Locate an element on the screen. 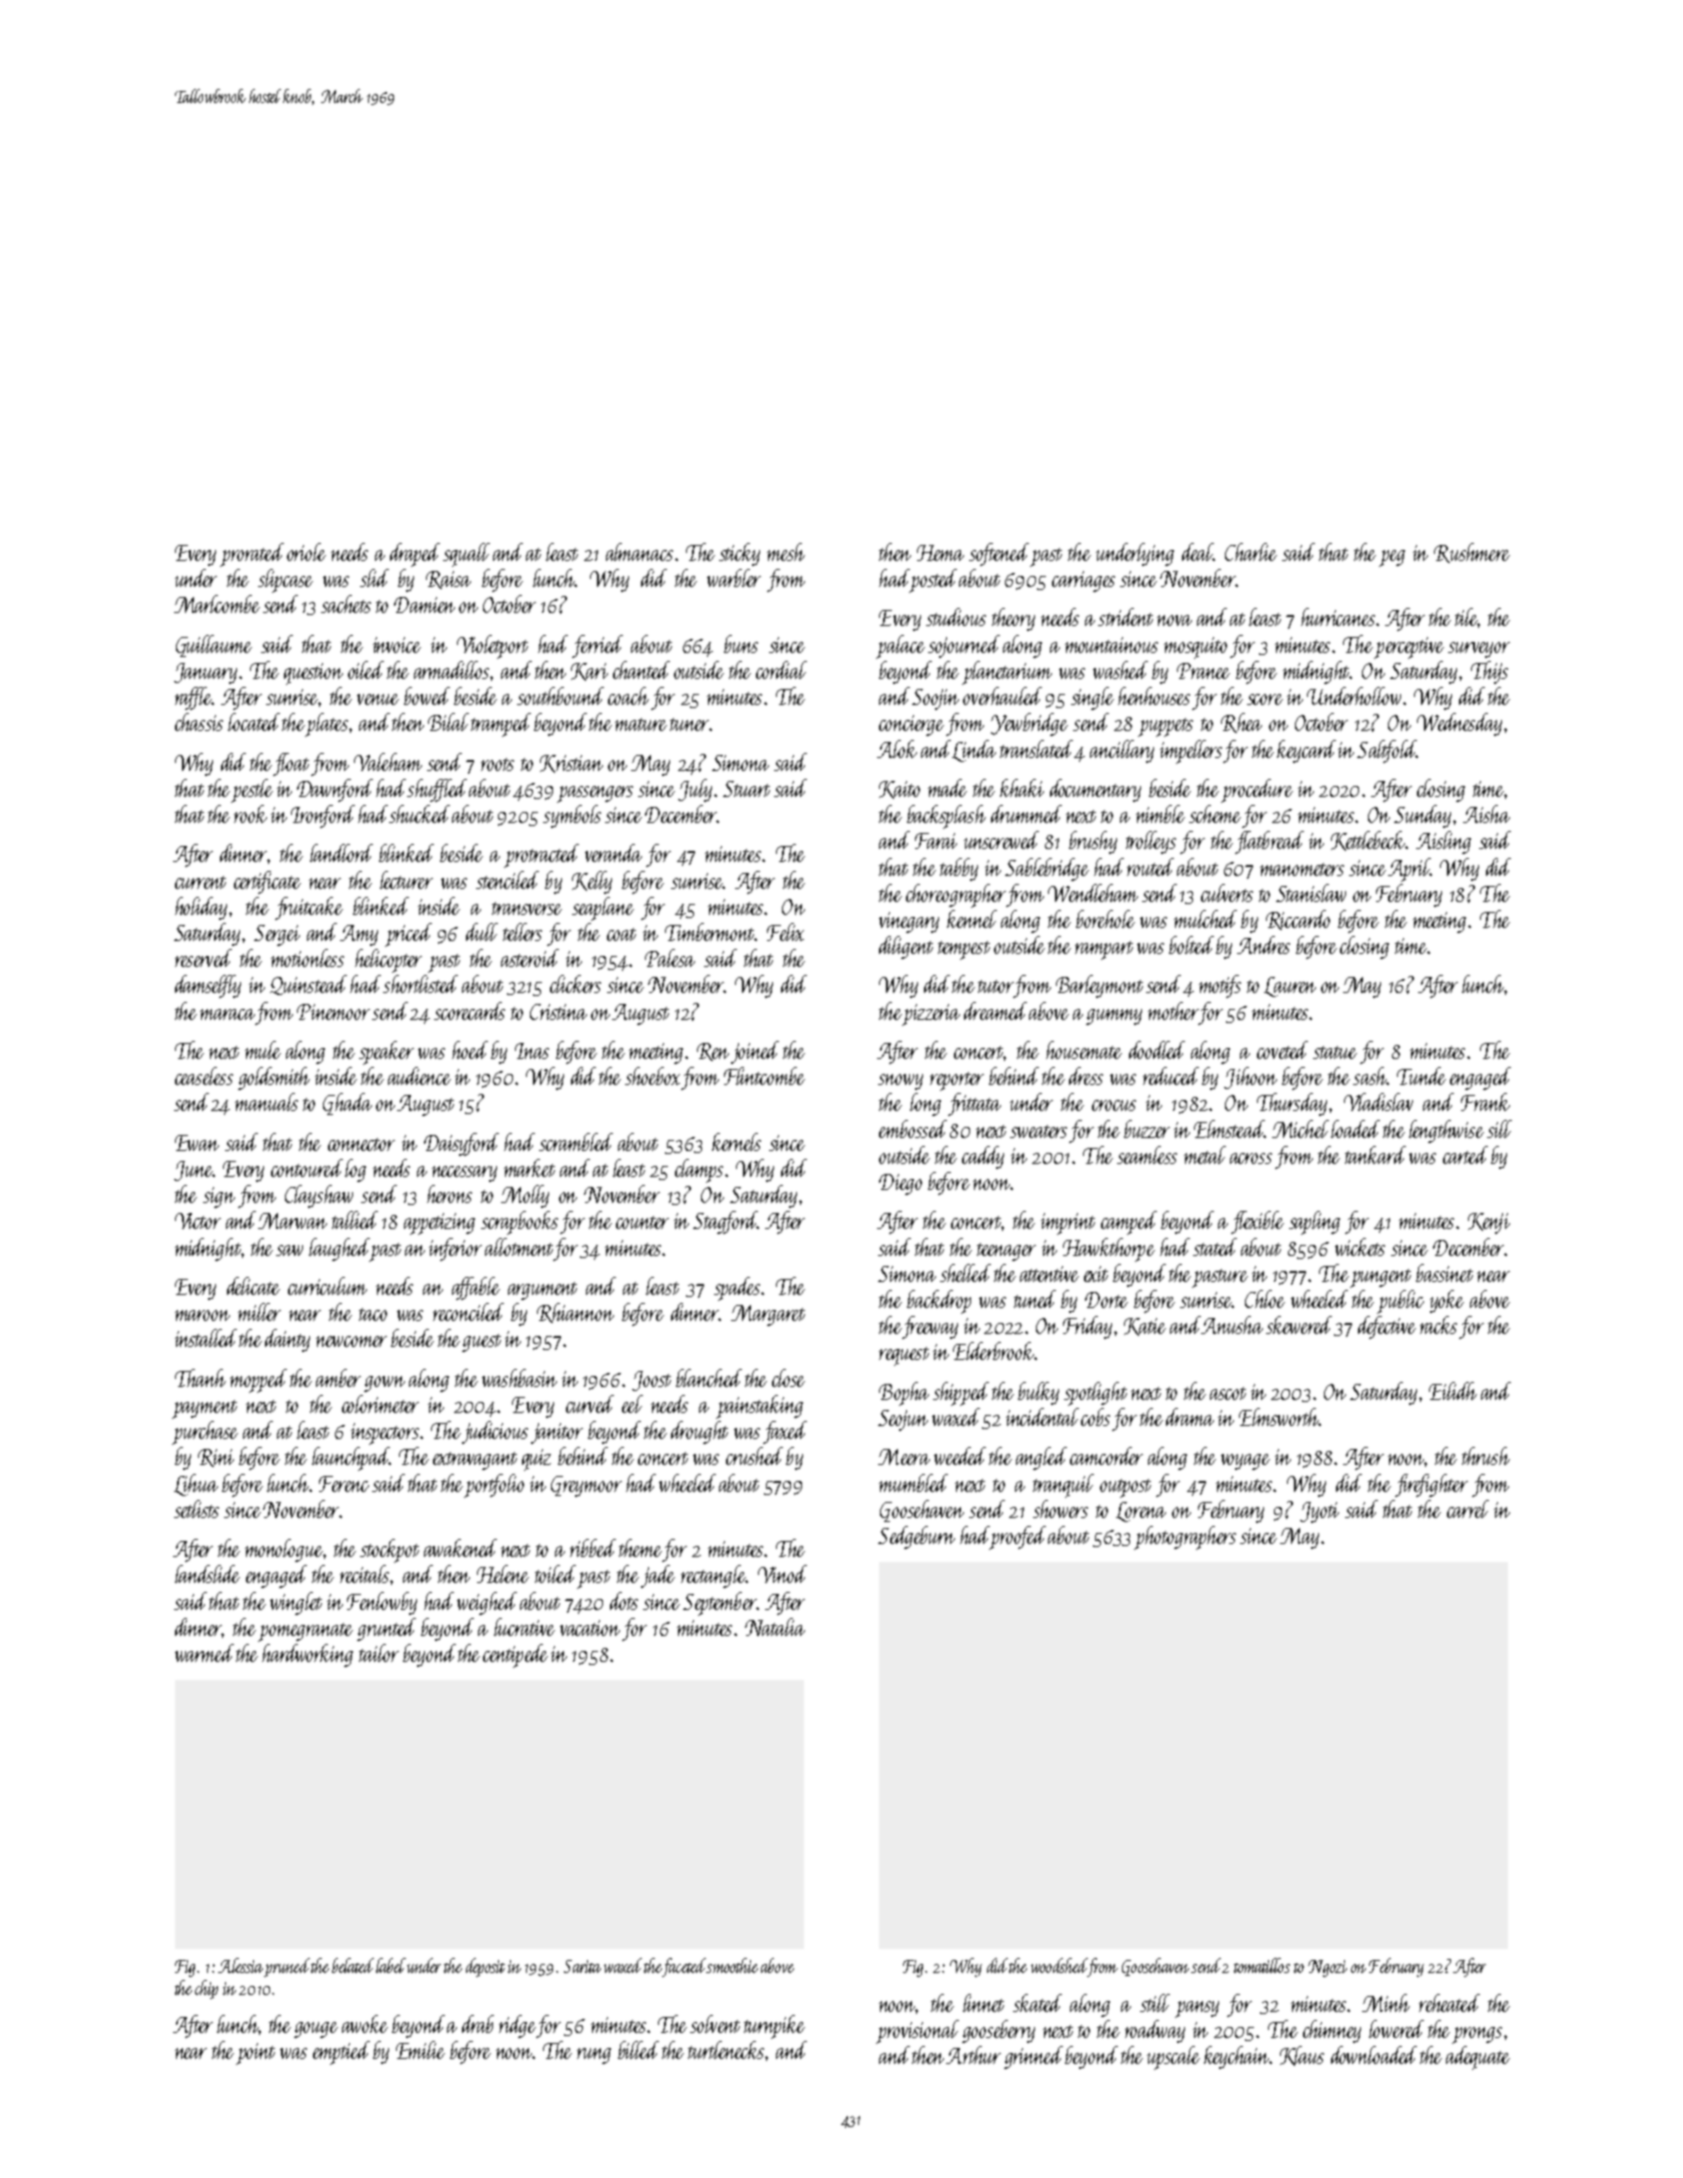 This screenshot has height=2178, width=1683. Guillaume is located at coordinates (214, 646).
